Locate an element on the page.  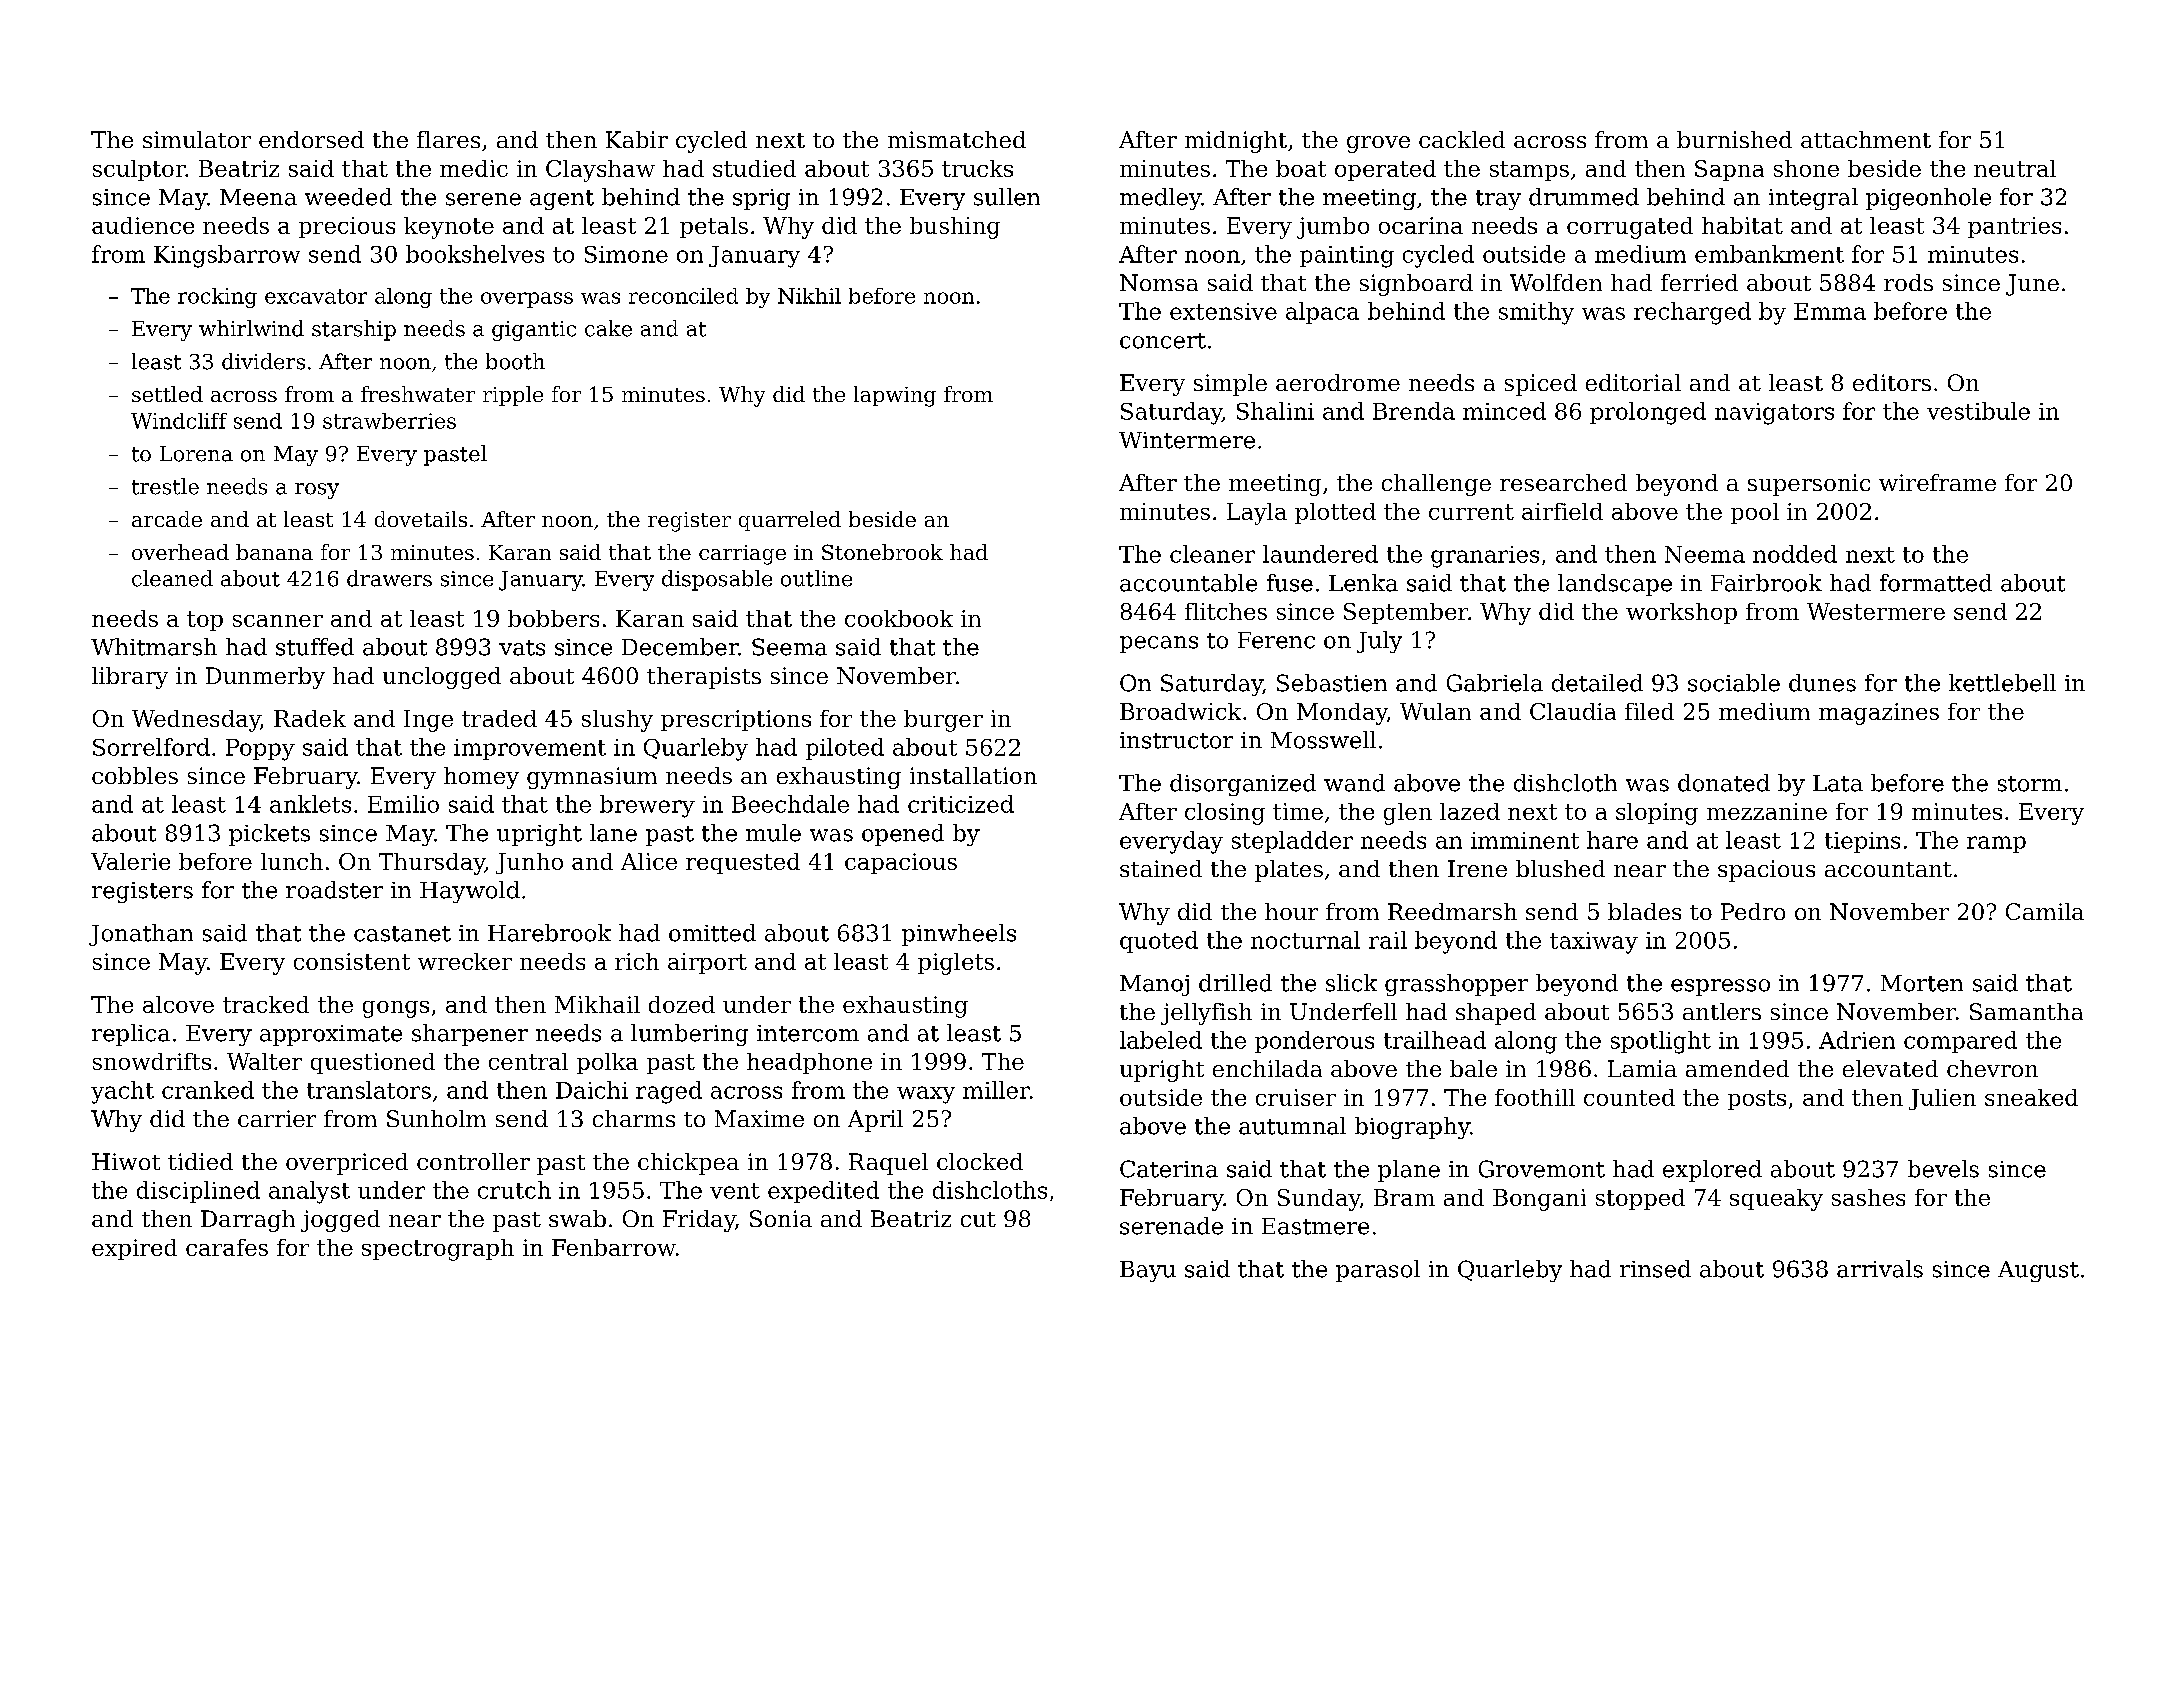
Bayu is located at coordinates (1148, 1271).
